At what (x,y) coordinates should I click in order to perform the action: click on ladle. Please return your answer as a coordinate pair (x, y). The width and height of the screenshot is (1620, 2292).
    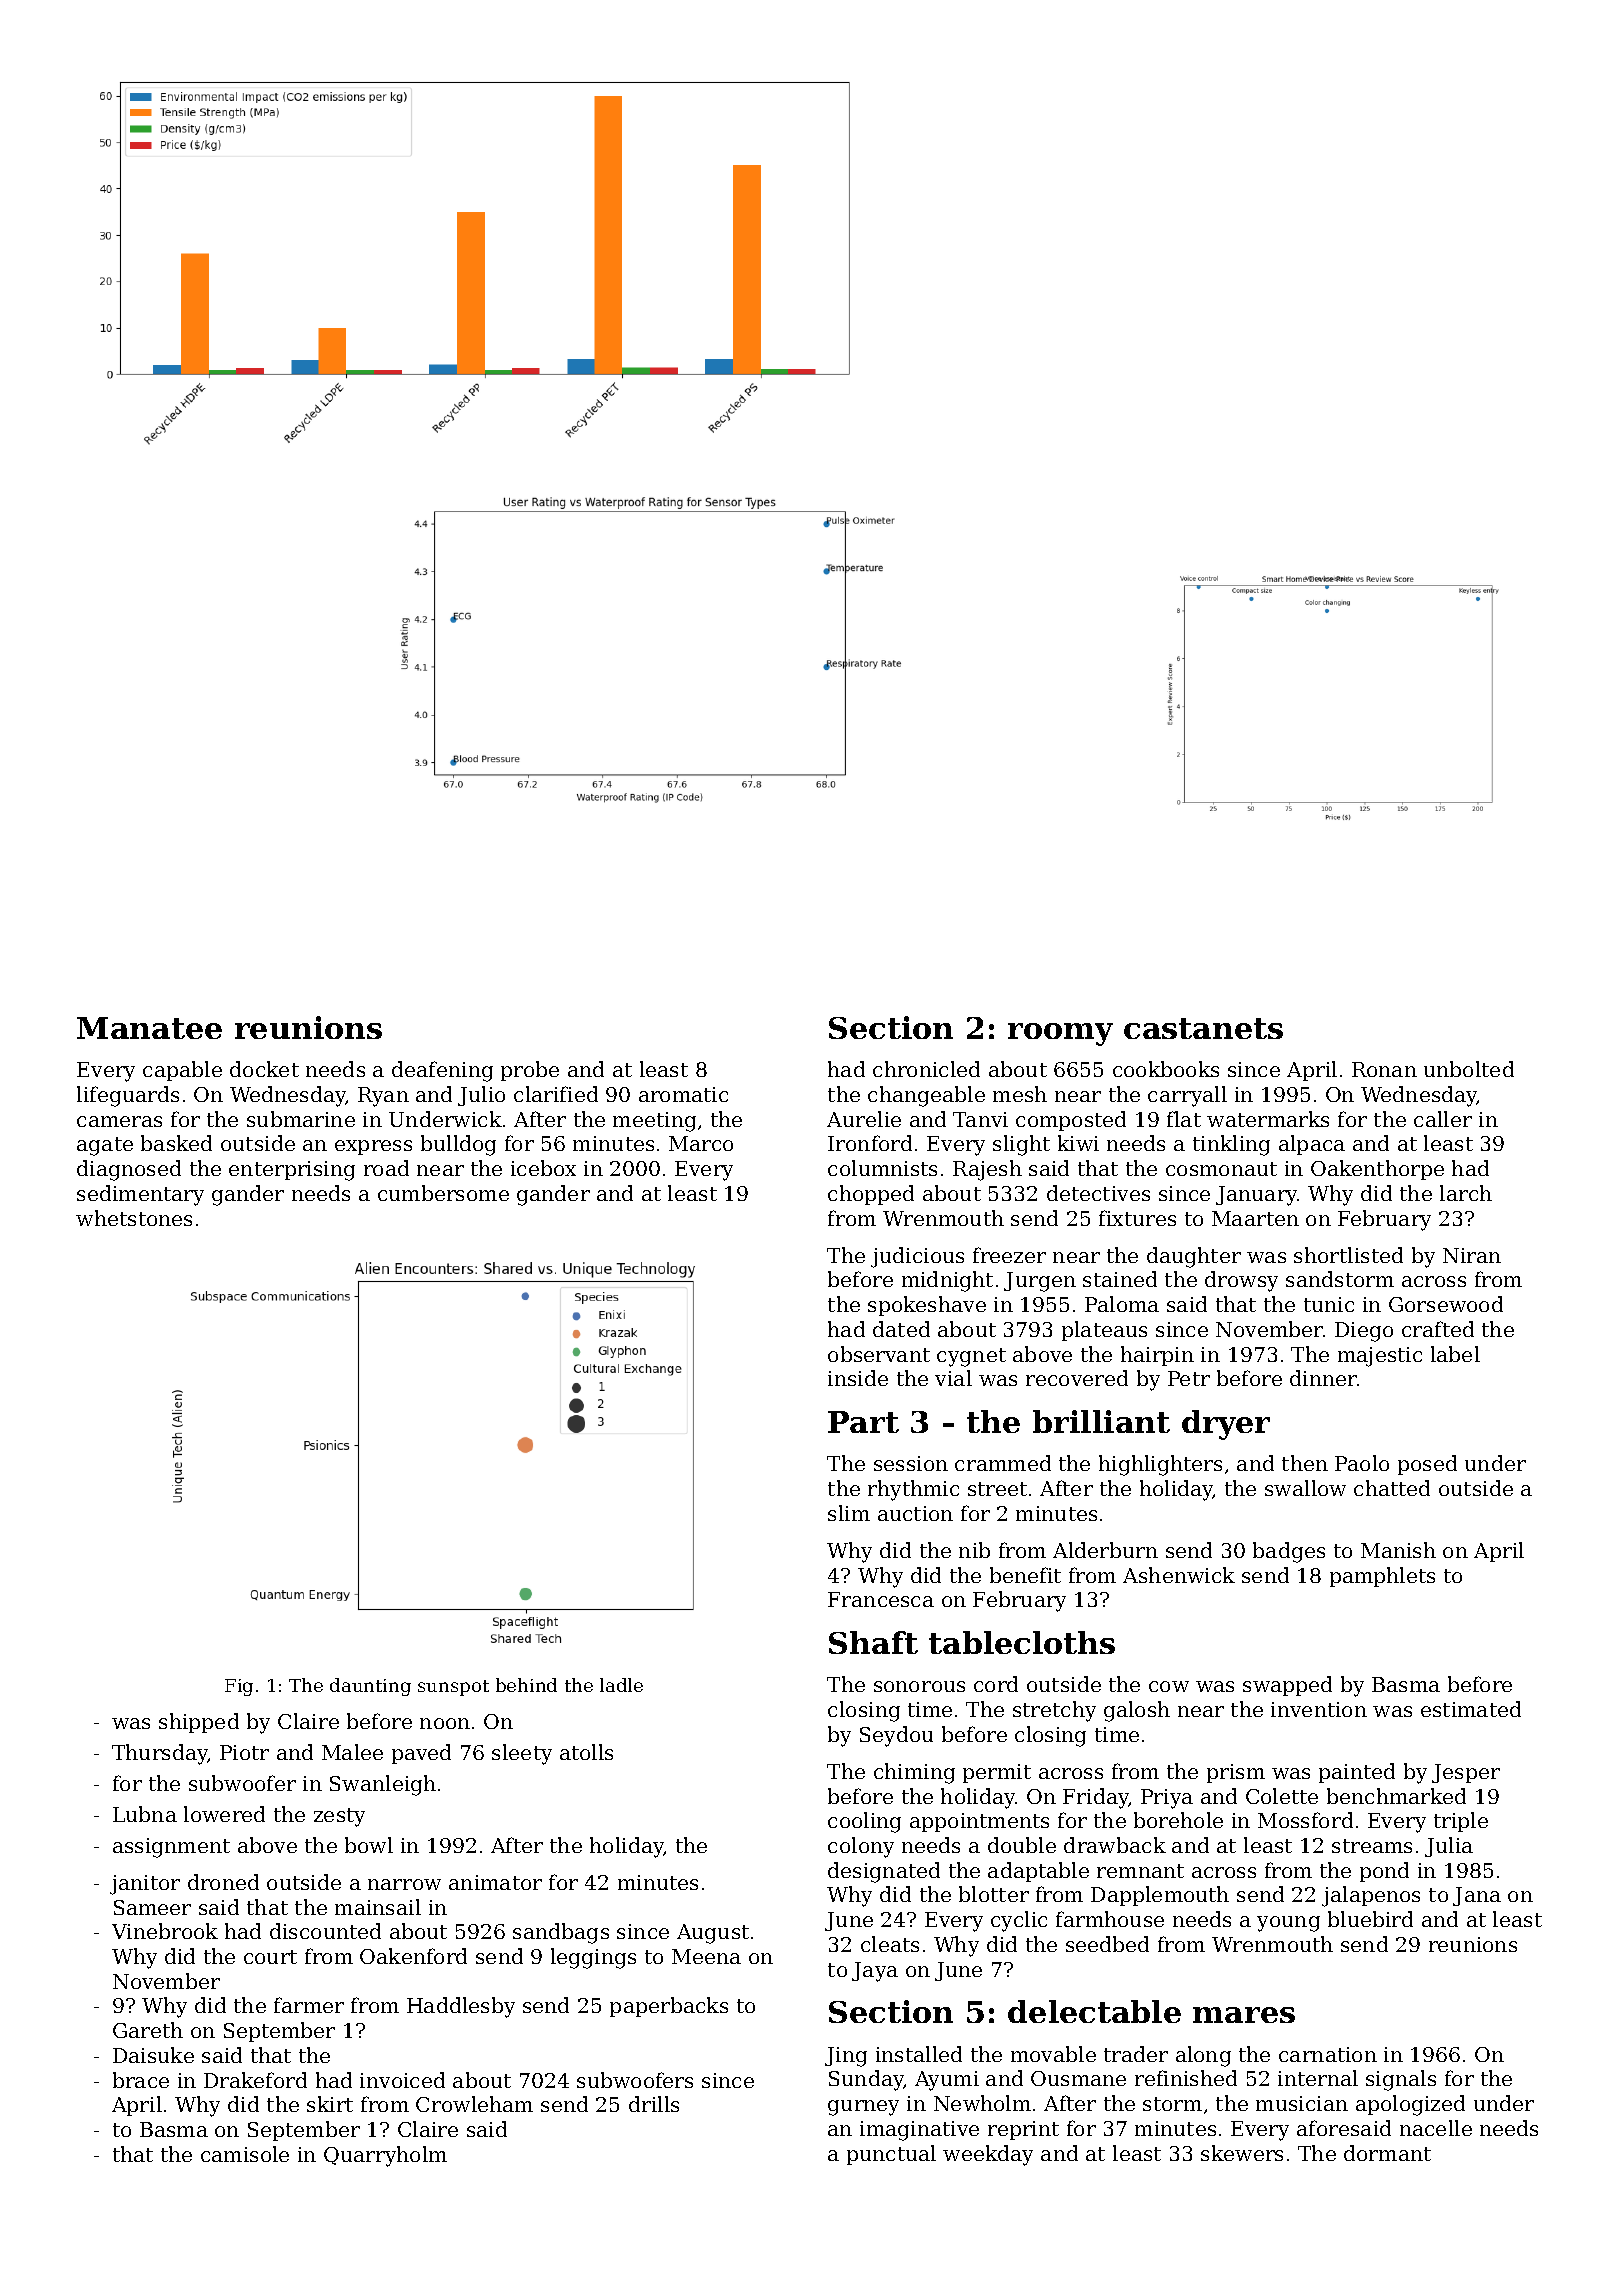
    Looking at the image, I should click on (621, 1685).
